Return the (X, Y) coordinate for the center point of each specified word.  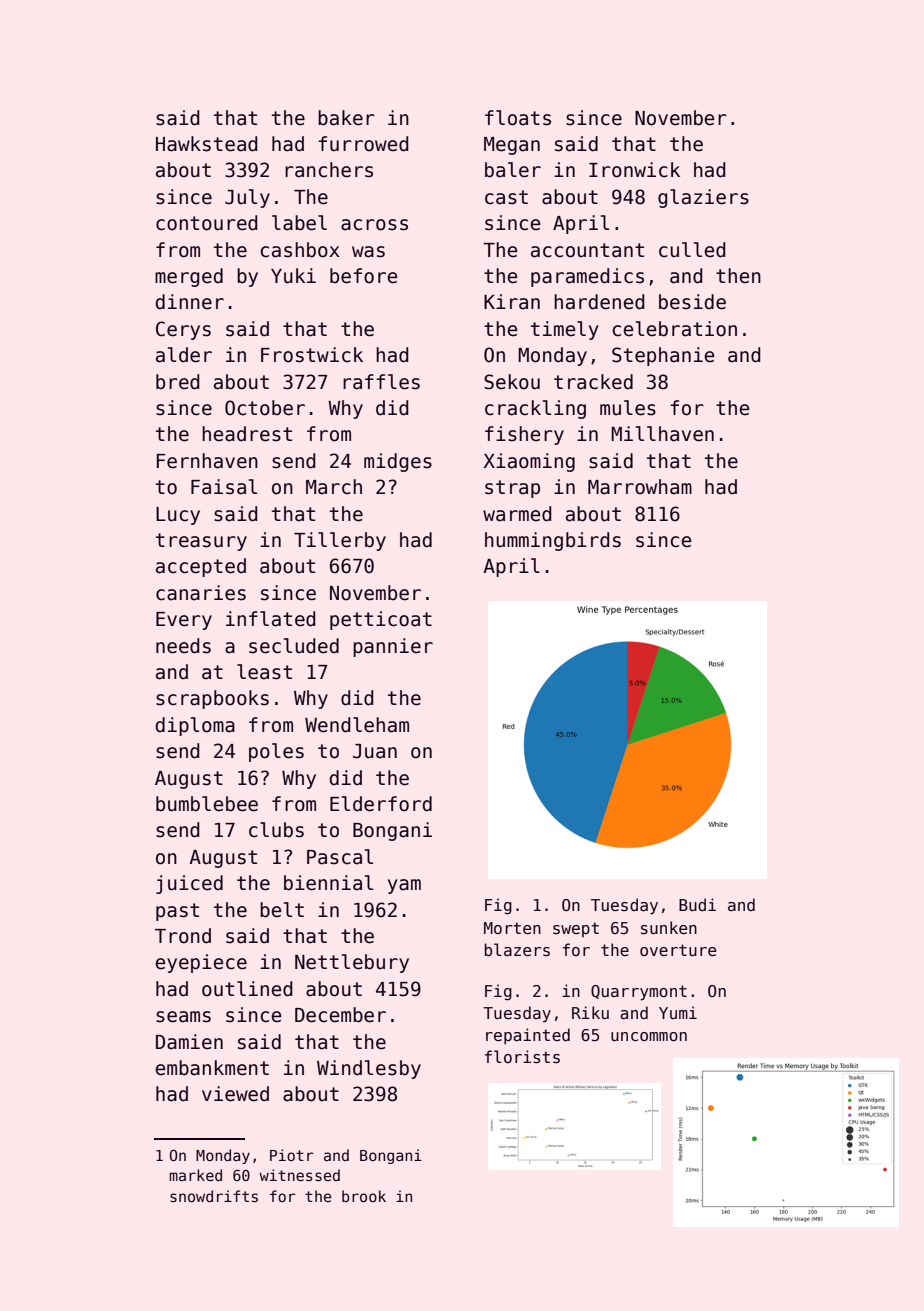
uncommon (649, 1037)
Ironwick (634, 170)
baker (346, 118)
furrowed (363, 144)
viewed (235, 1094)
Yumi (678, 1012)
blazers (517, 950)
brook (364, 1196)
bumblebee (207, 804)
